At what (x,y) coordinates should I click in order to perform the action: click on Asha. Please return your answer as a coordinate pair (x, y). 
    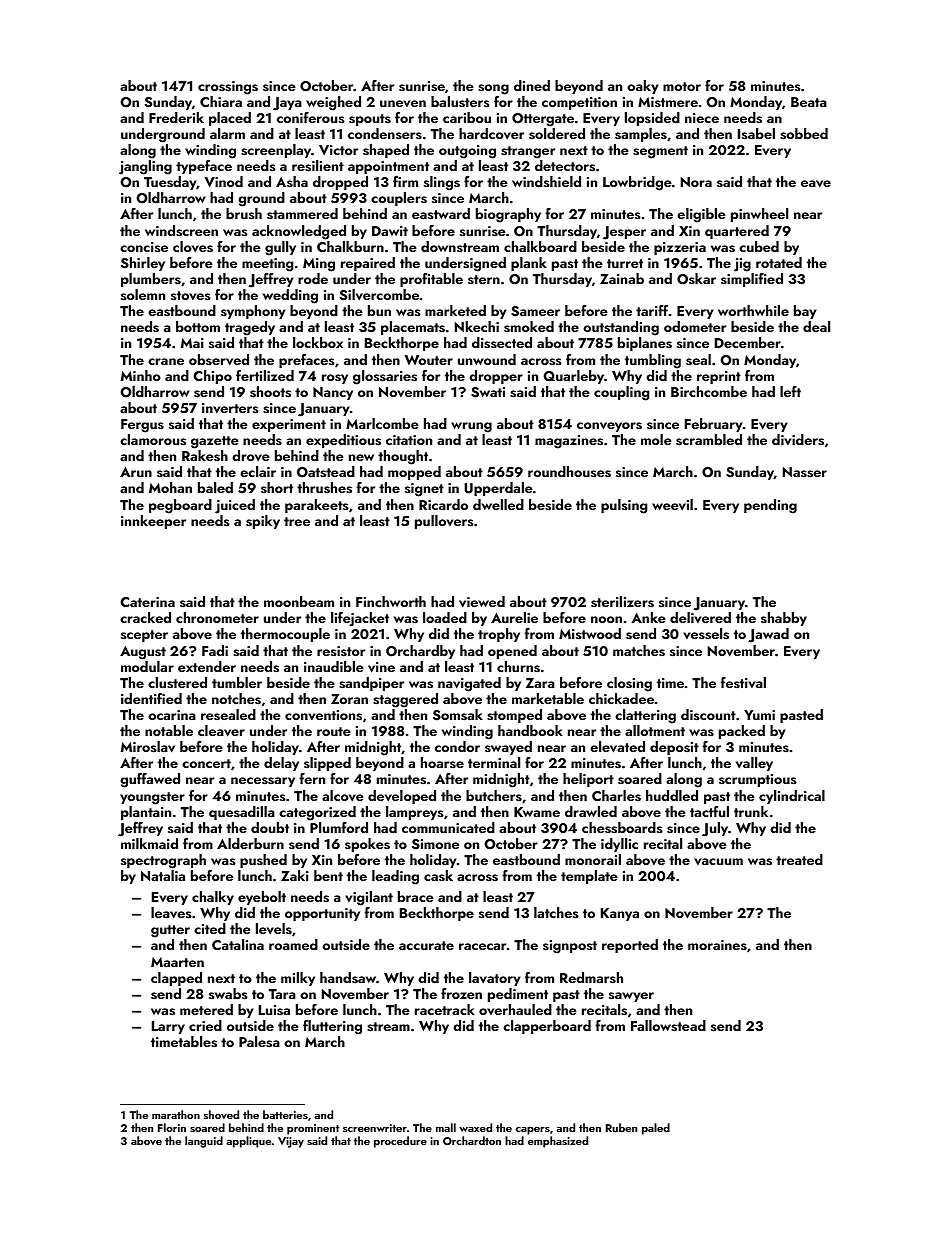
    Looking at the image, I should click on (292, 181).
